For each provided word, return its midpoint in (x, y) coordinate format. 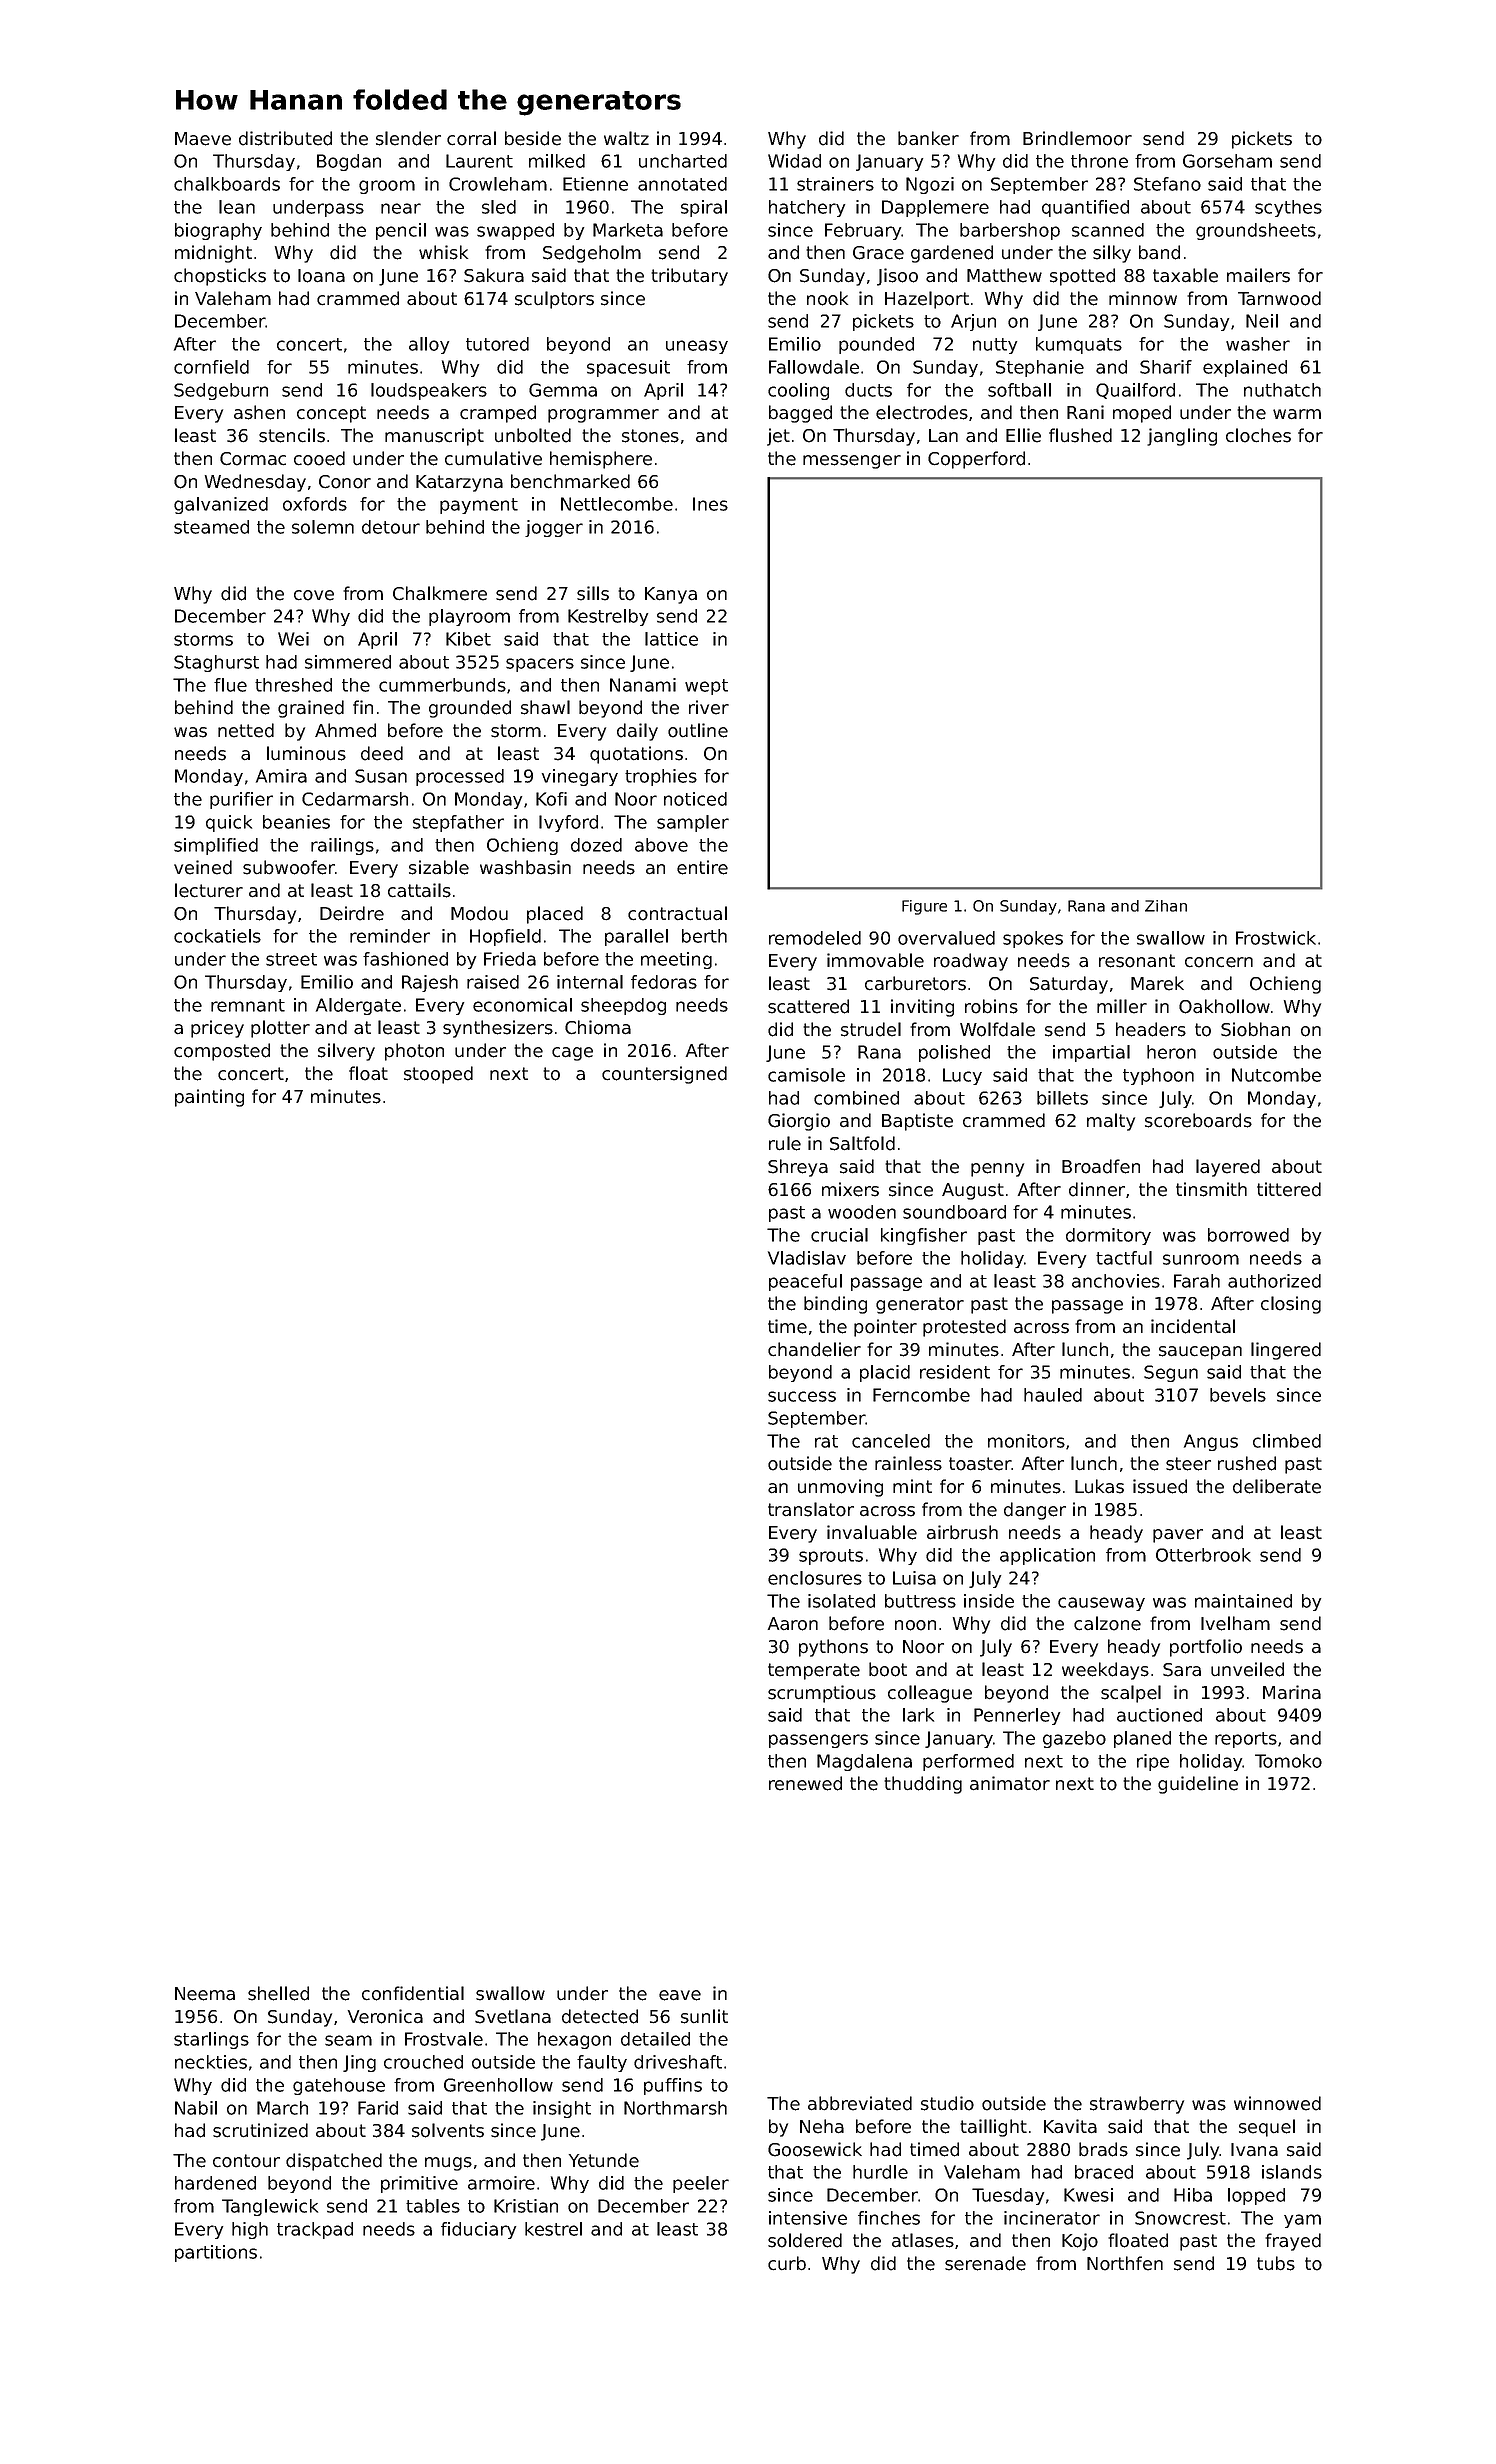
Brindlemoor (1077, 138)
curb (787, 2263)
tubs (1276, 2263)
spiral (704, 208)
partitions (216, 2253)
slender (408, 138)
